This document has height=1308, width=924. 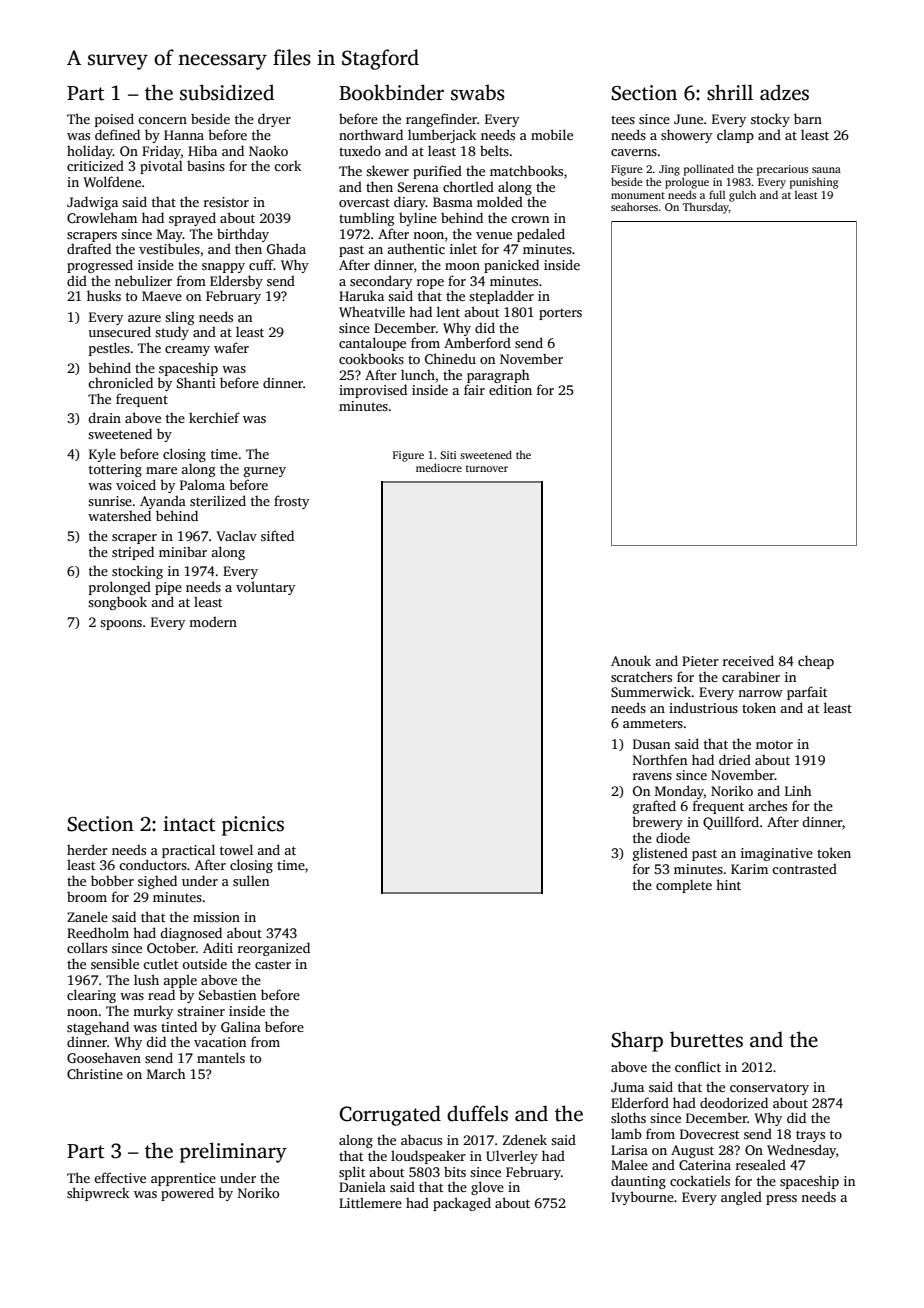 I want to click on press, so click(x=781, y=1200).
